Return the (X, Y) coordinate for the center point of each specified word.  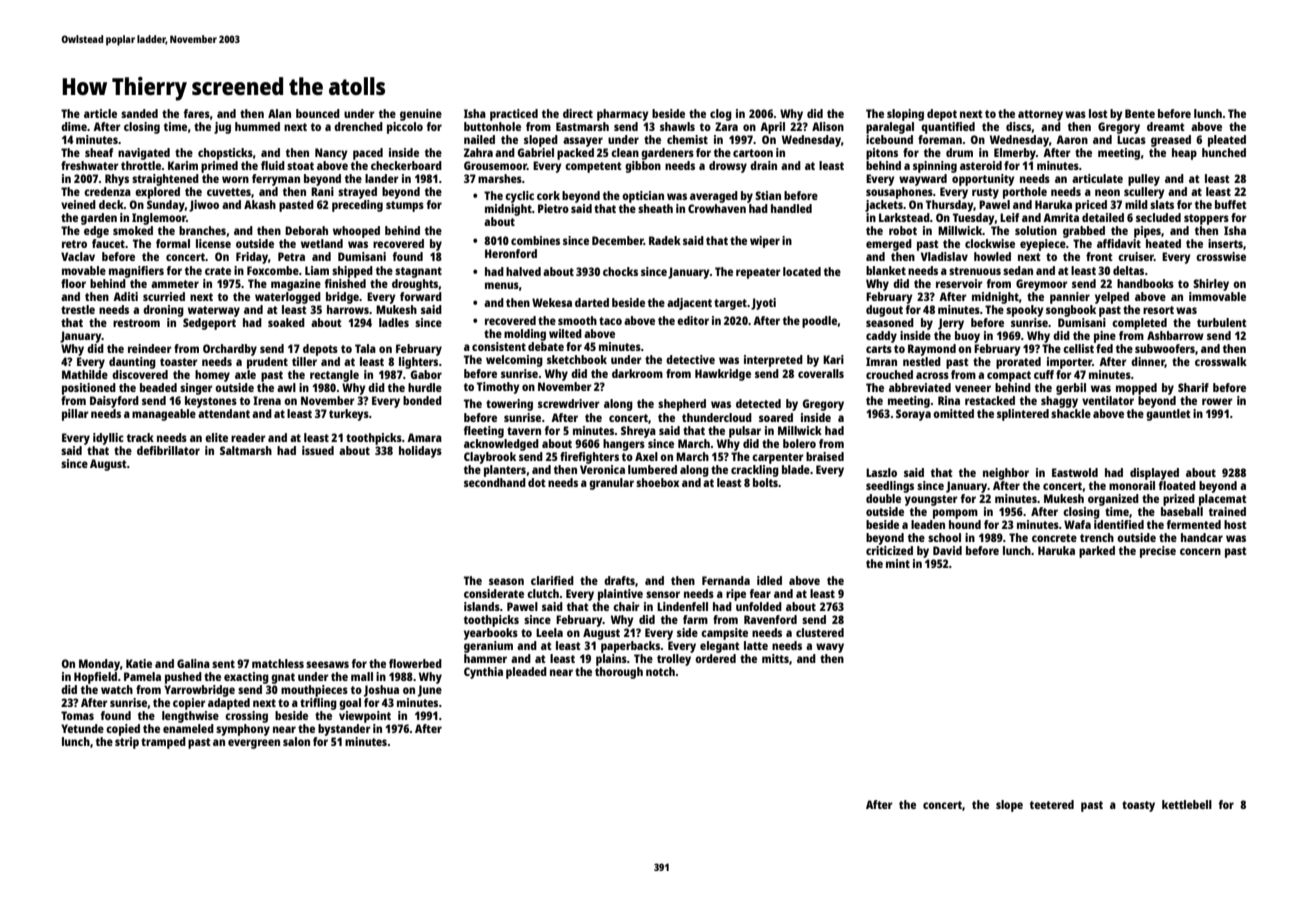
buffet (1231, 204)
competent (593, 167)
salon (296, 741)
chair (626, 606)
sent (223, 664)
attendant (224, 413)
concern (1200, 551)
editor (693, 320)
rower (1217, 401)
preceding (357, 206)
